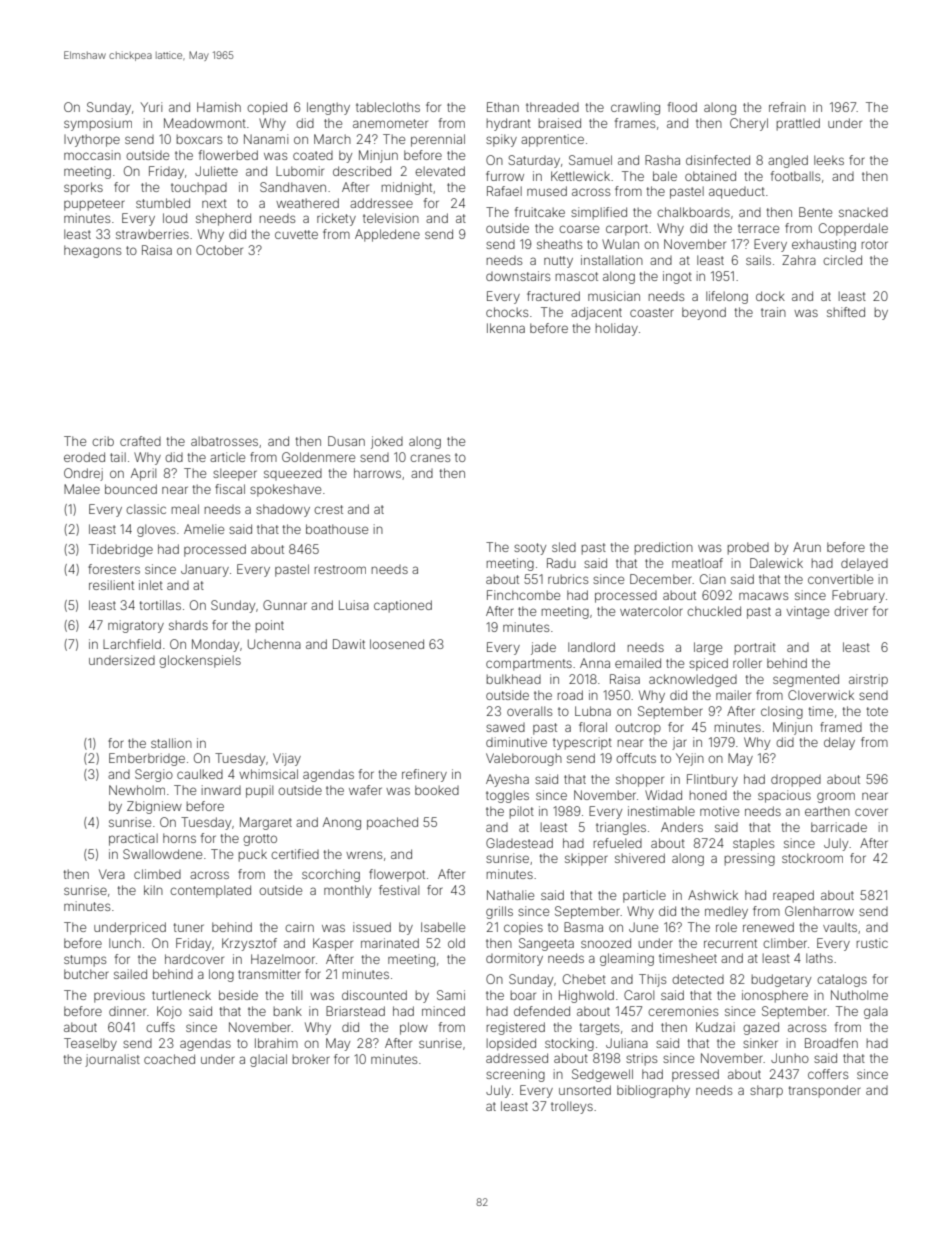 This screenshot has height=1233, width=952. I want to click on Appledene, so click(387, 235).
